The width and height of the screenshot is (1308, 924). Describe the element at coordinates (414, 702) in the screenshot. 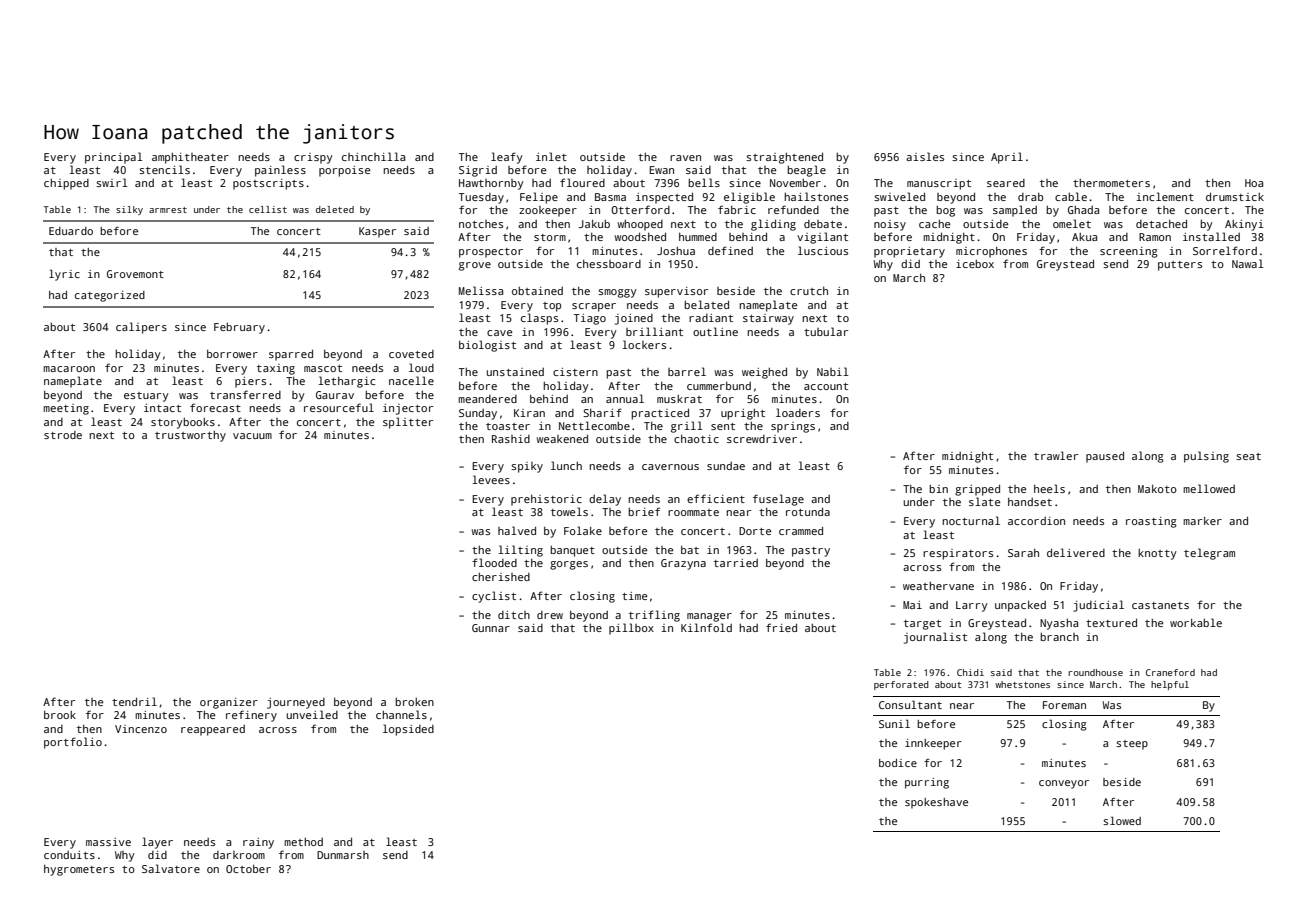

I see `broken` at that location.
